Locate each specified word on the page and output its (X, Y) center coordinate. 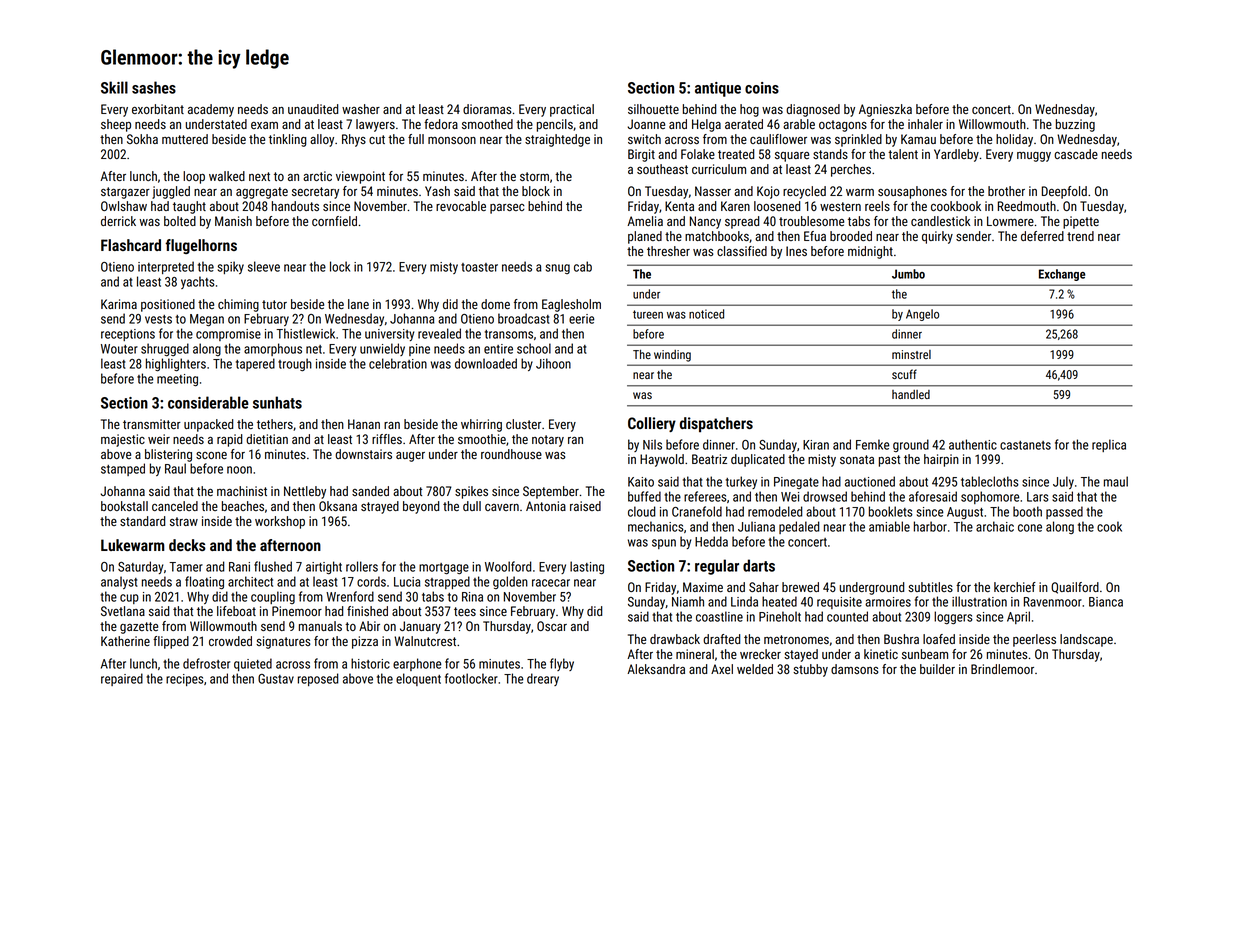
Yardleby (956, 155)
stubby (810, 670)
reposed (318, 679)
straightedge (557, 140)
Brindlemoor (1002, 669)
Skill (114, 87)
